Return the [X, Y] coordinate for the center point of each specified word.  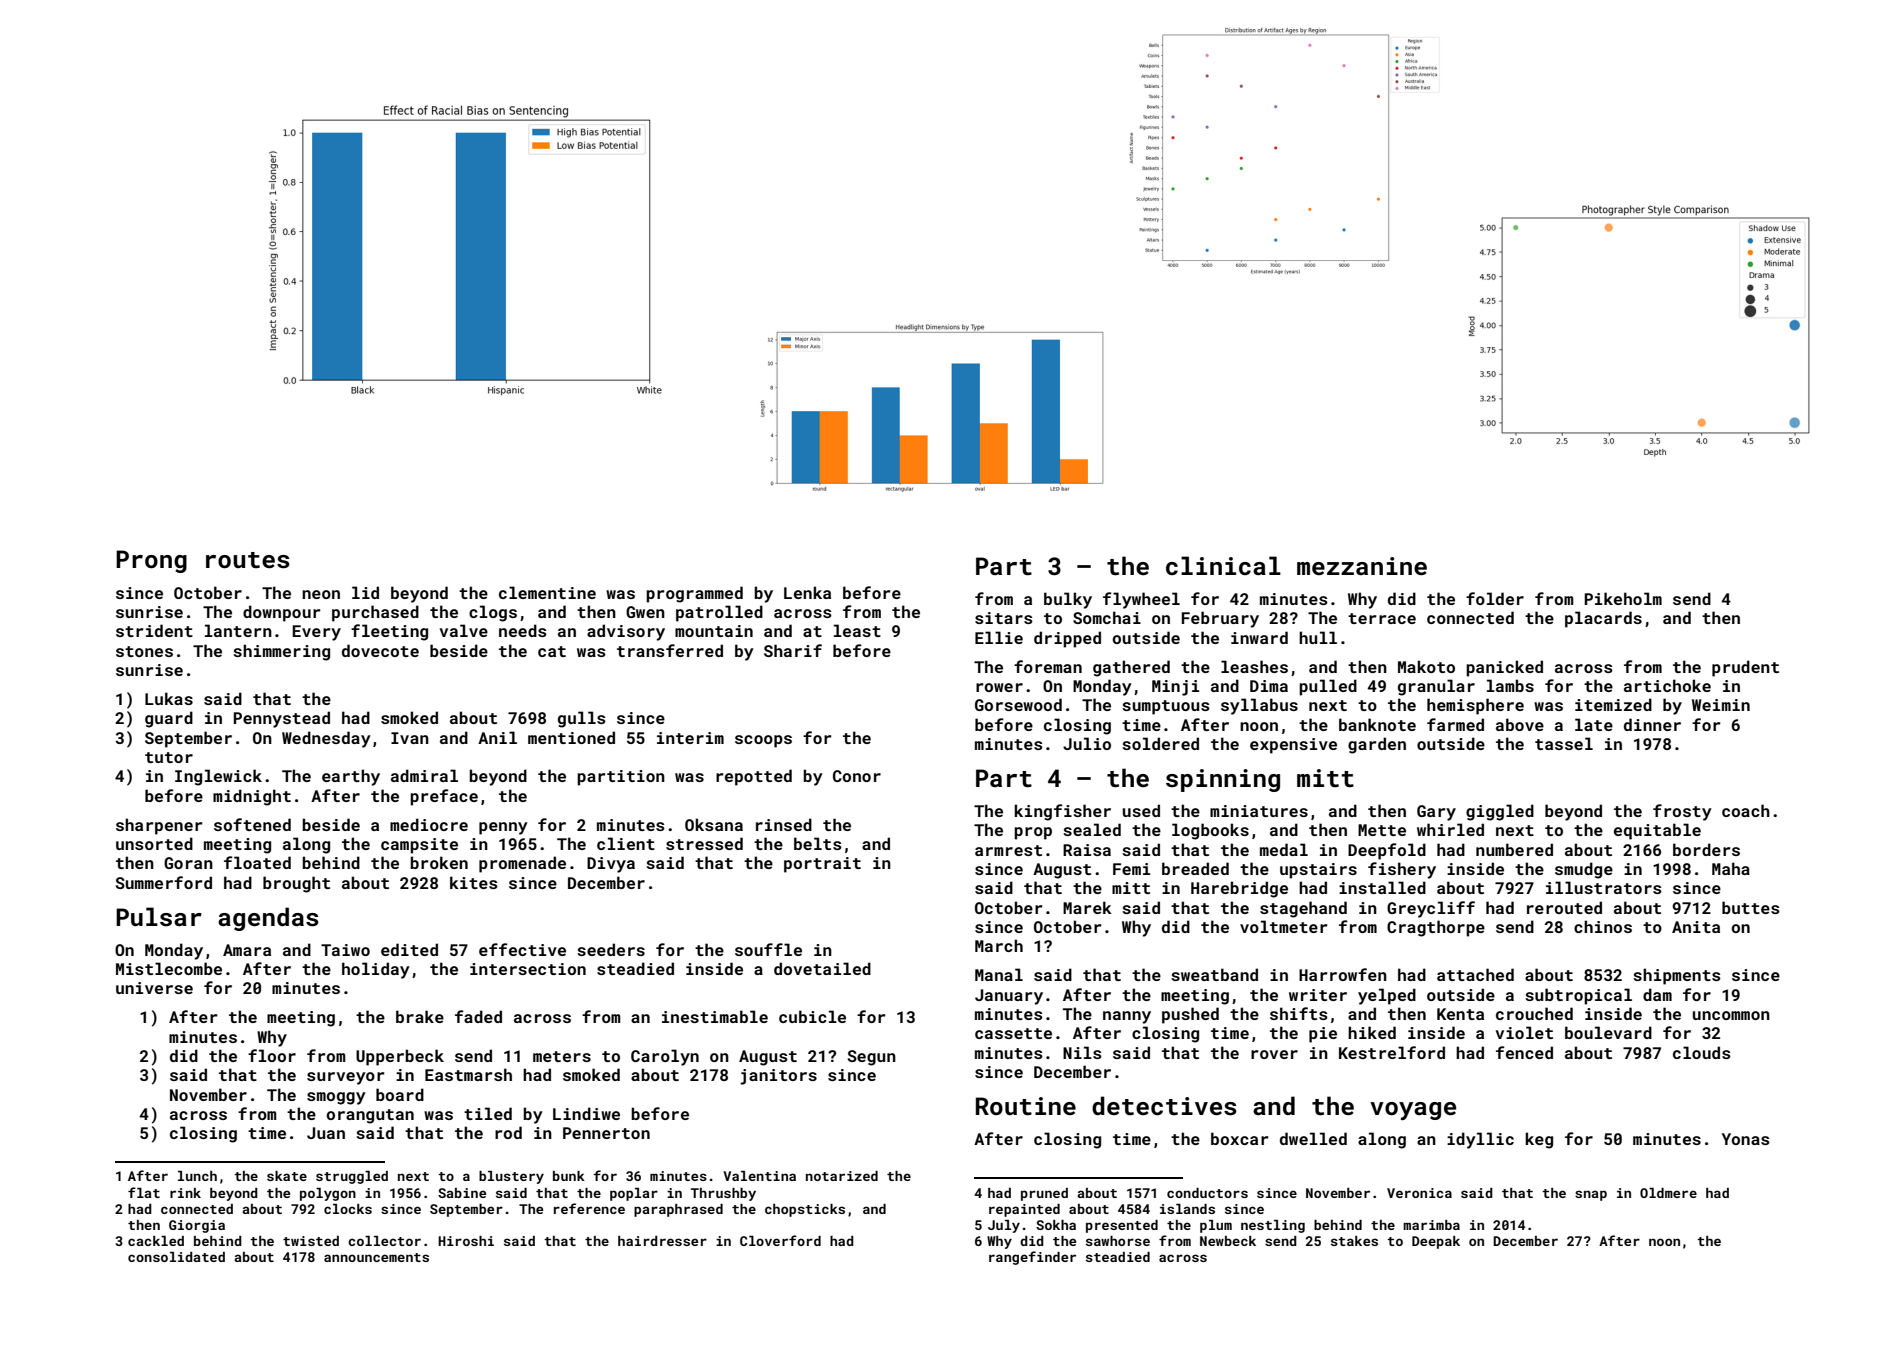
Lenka [807, 592]
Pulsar [159, 917]
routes [248, 560]
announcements [376, 1257]
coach [1746, 810]
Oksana [714, 824]
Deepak [1436, 1242]
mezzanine [1362, 566]
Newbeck [1228, 1241]
